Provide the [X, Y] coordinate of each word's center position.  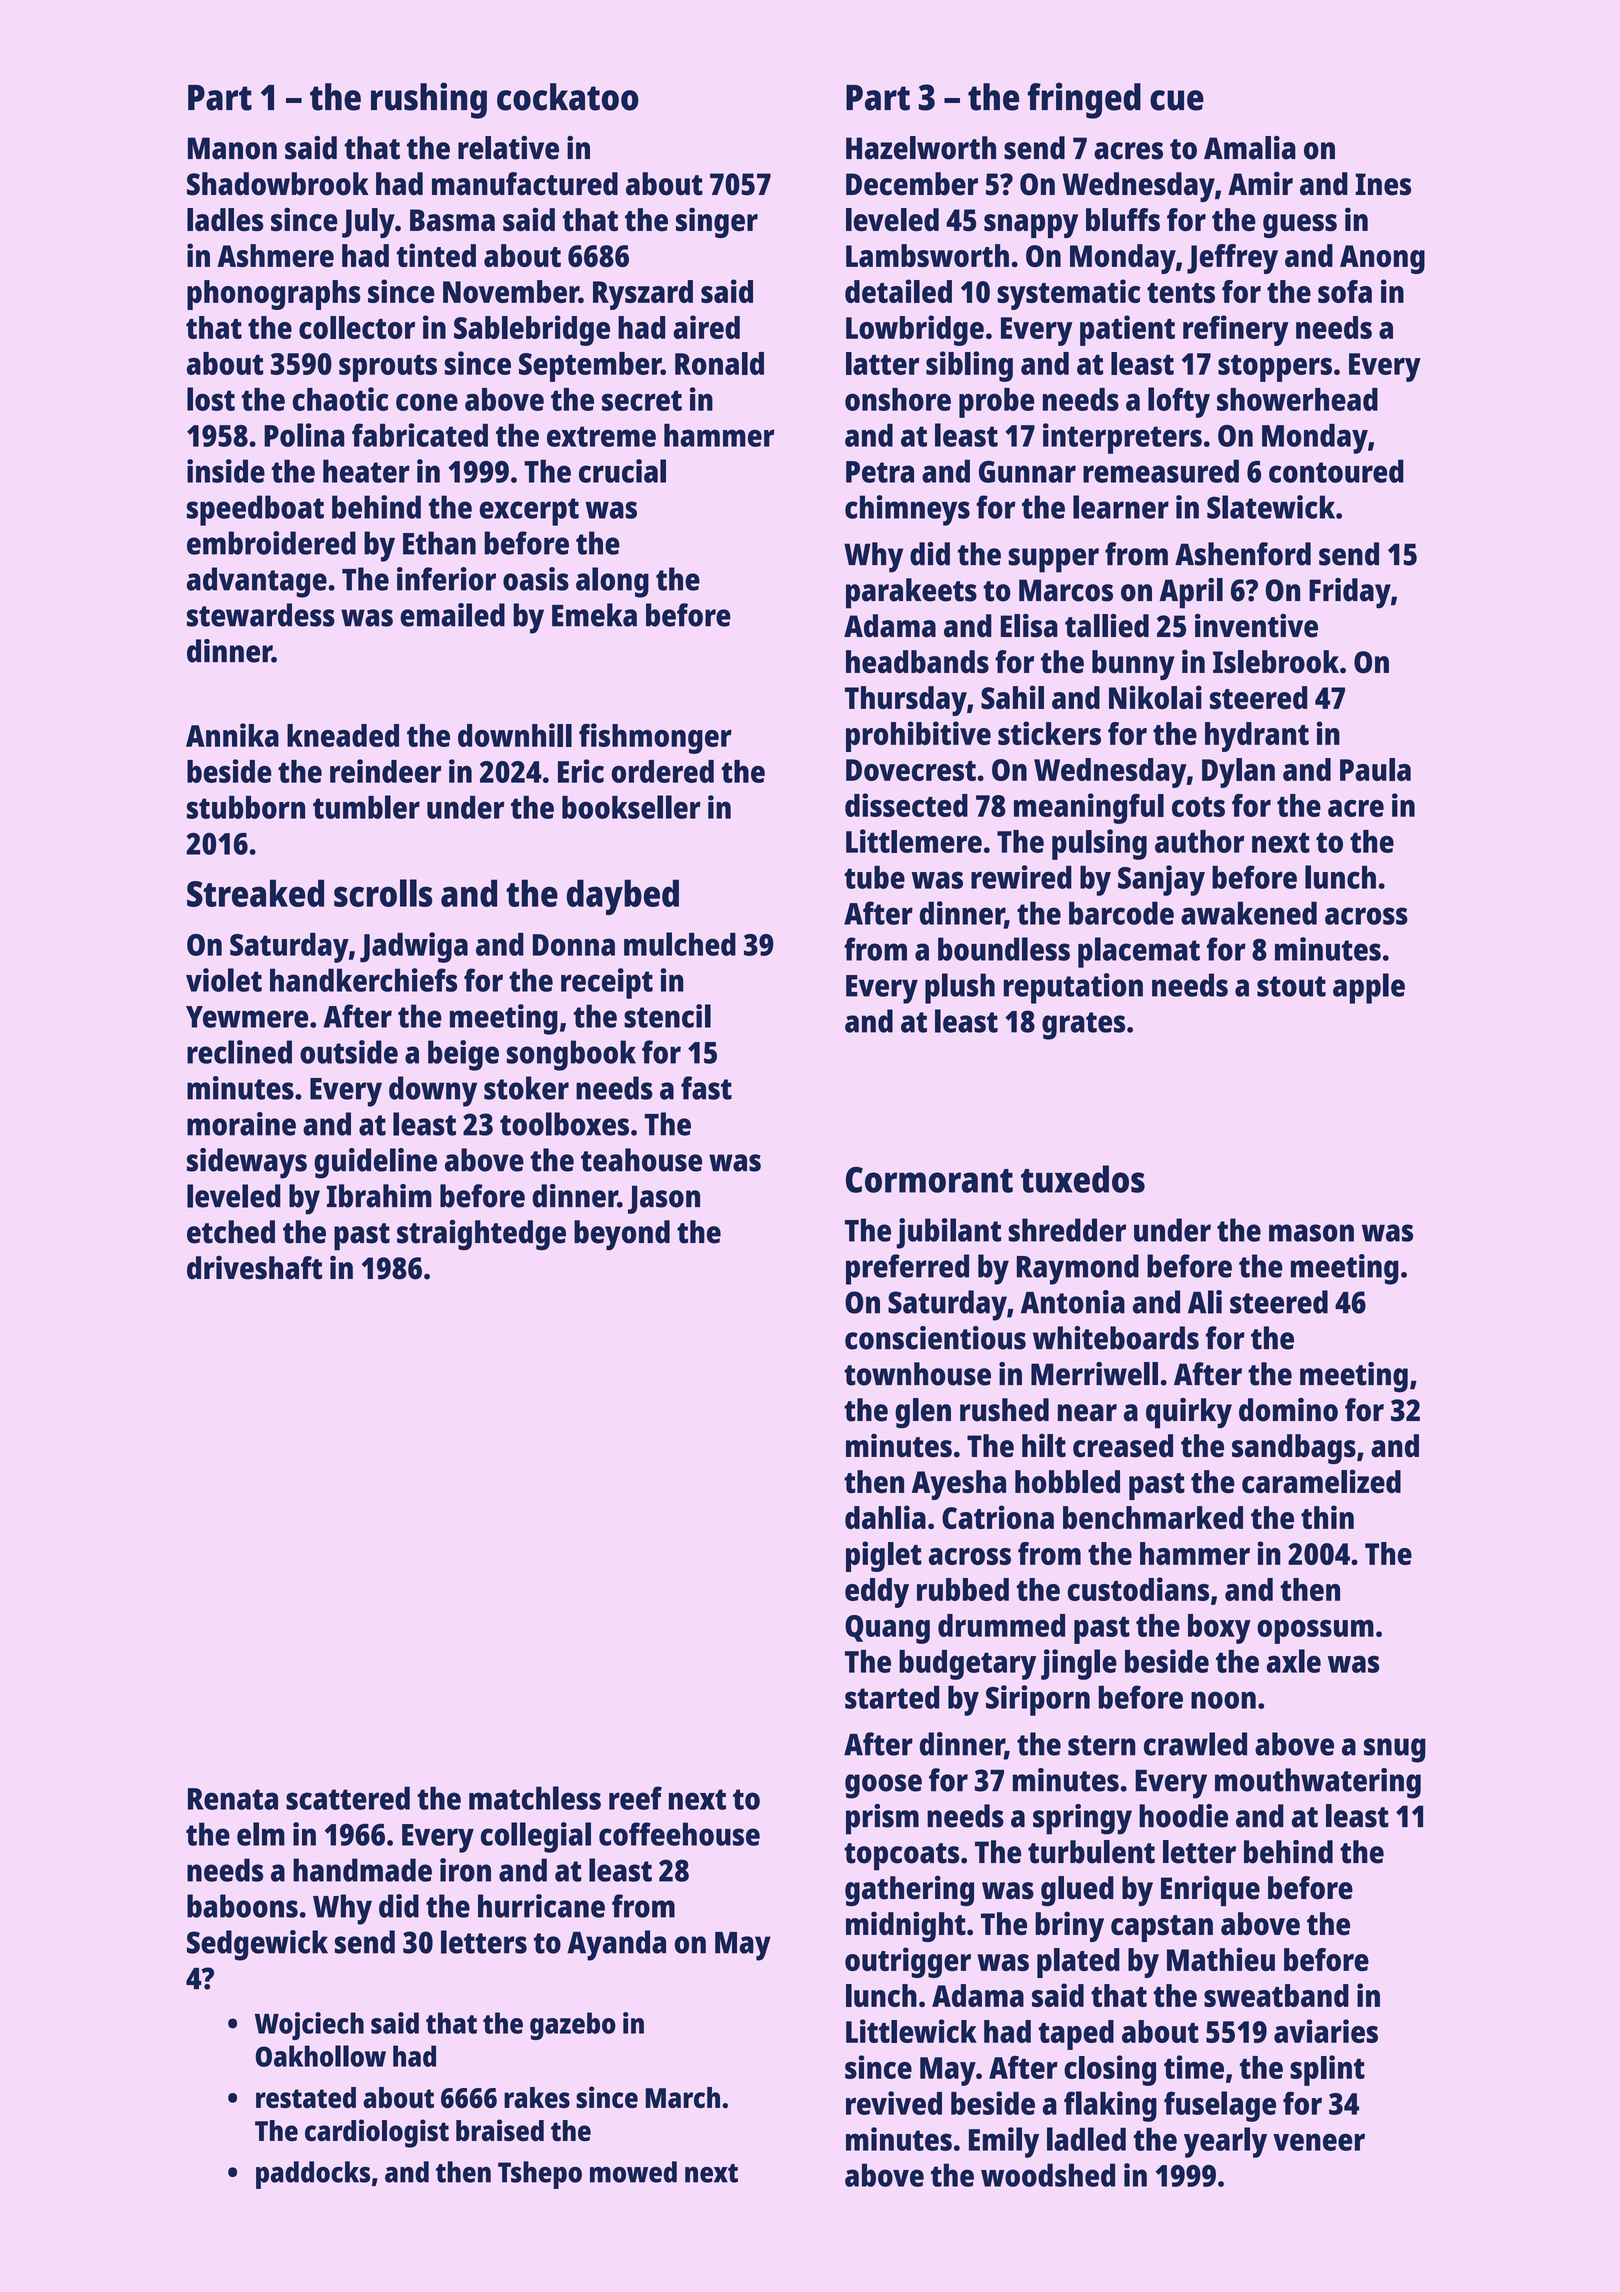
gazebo [573, 2026]
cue [1177, 100]
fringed [1084, 100]
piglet [884, 1556]
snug [1395, 1750]
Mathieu [1221, 1959]
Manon [232, 148]
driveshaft [254, 1268]
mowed [633, 2172]
